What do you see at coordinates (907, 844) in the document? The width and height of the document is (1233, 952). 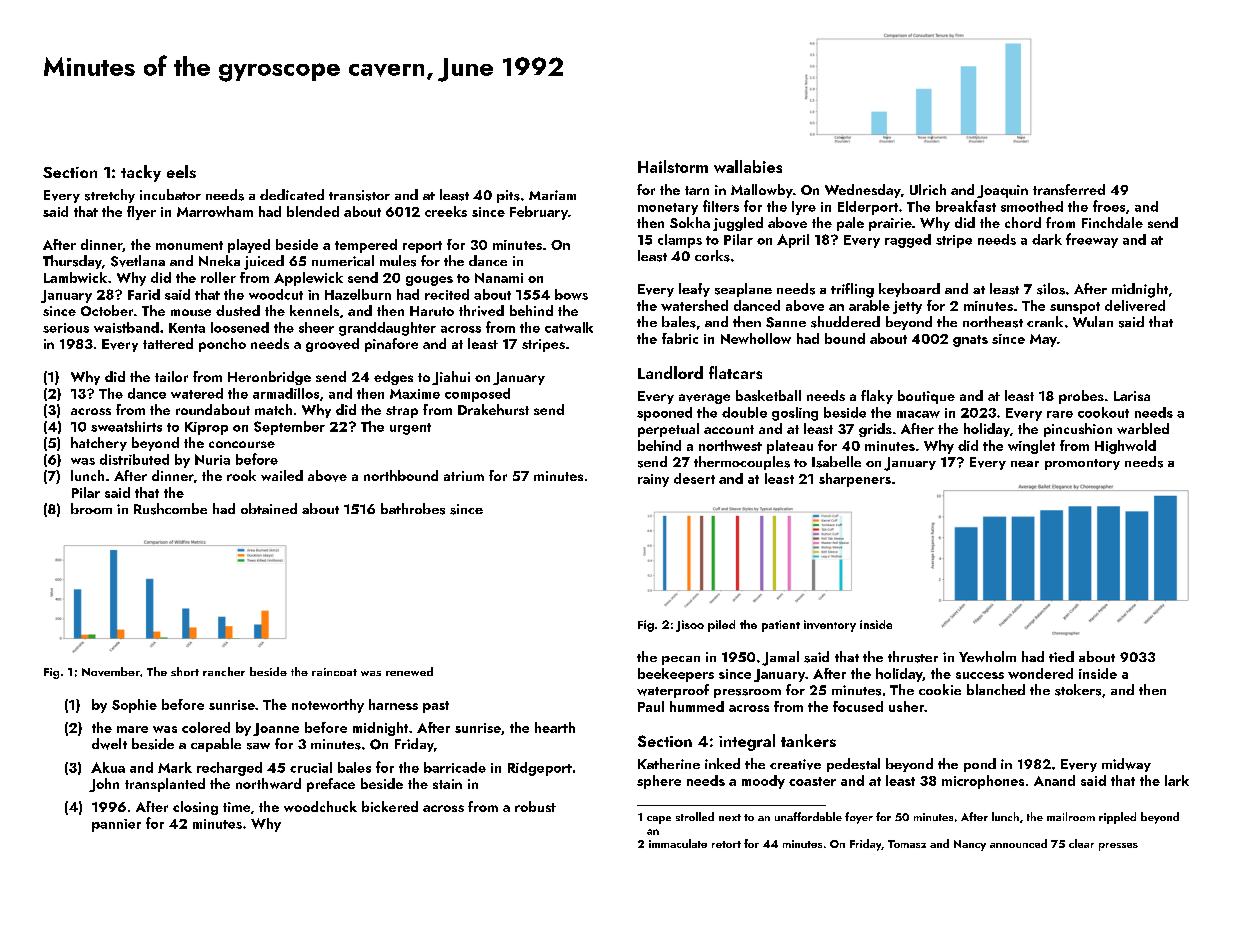 I see `Tomasz` at bounding box center [907, 844].
